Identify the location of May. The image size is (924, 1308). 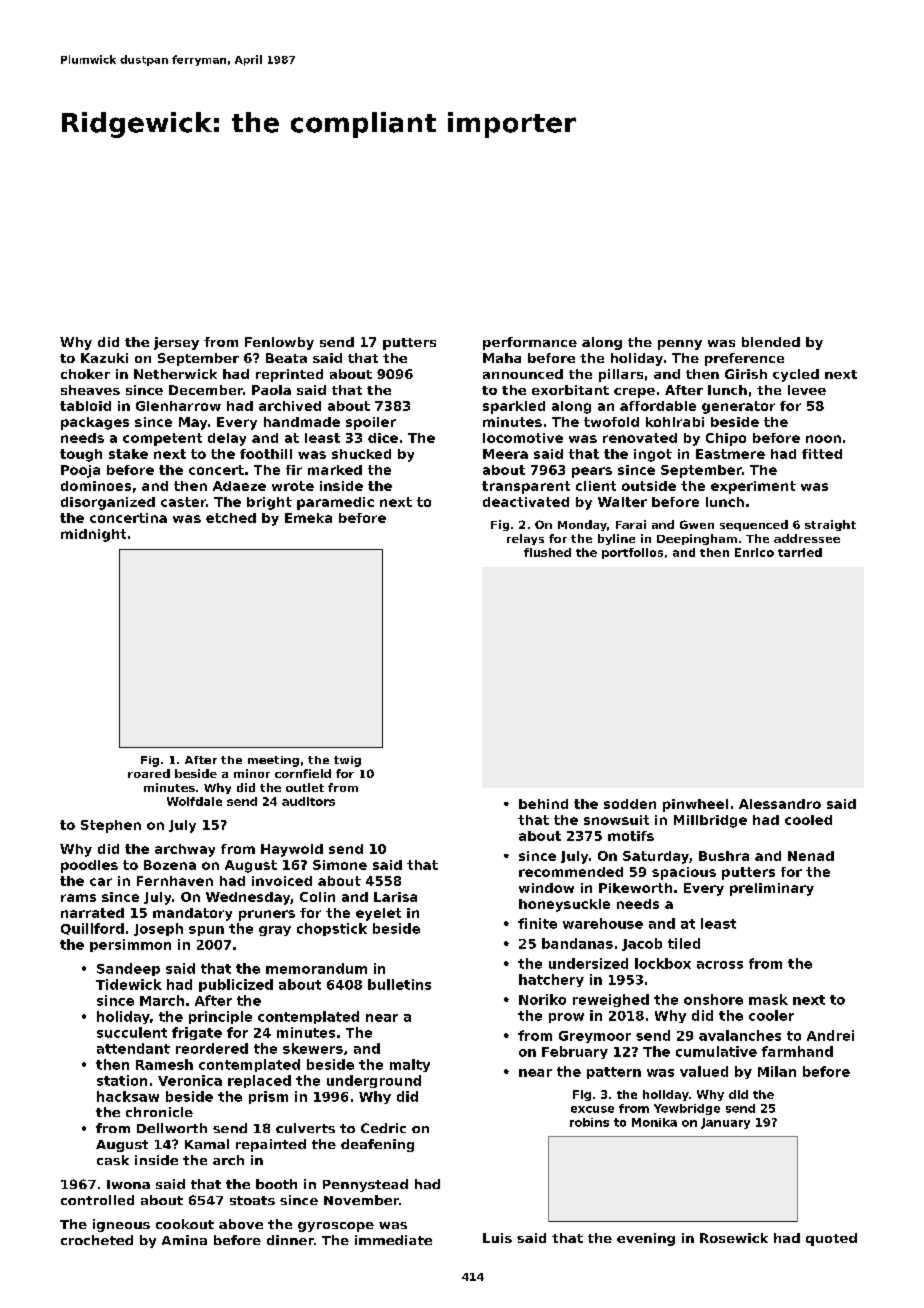
(193, 423).
